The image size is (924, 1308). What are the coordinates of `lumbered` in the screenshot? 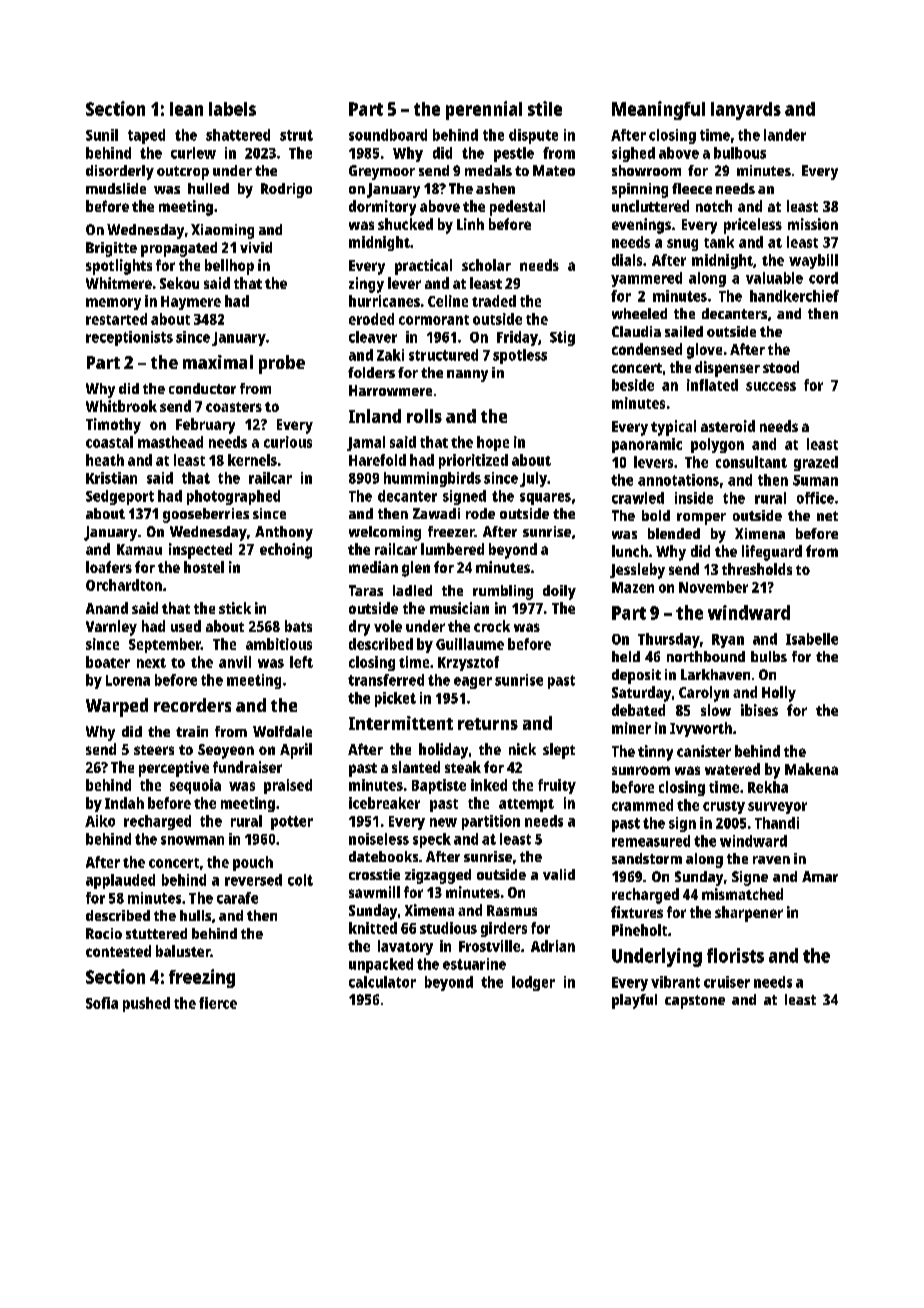 It's located at (452, 549).
